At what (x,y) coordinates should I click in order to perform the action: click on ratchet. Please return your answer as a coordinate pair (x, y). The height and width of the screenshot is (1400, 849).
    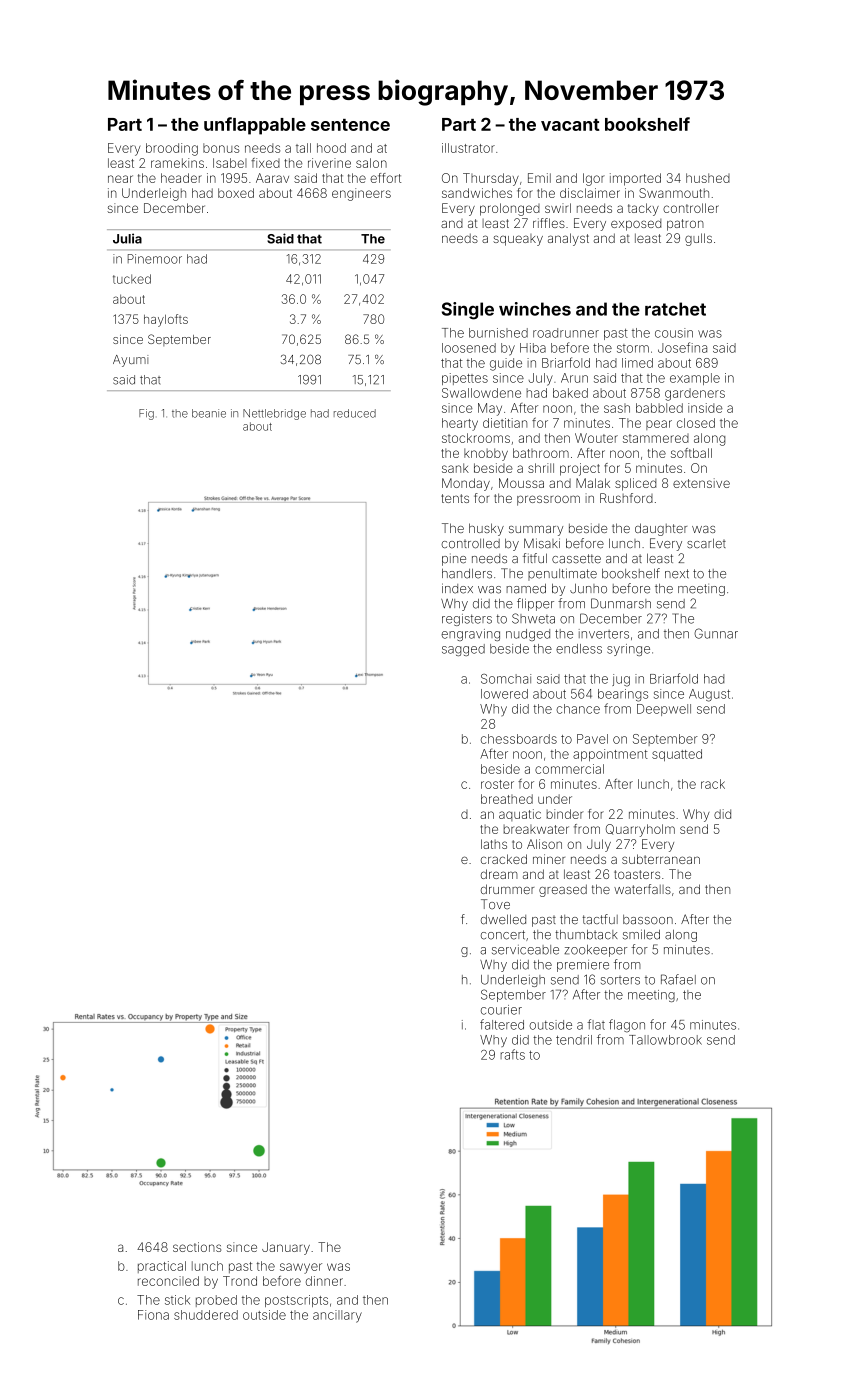
    Looking at the image, I should click on (675, 309).
